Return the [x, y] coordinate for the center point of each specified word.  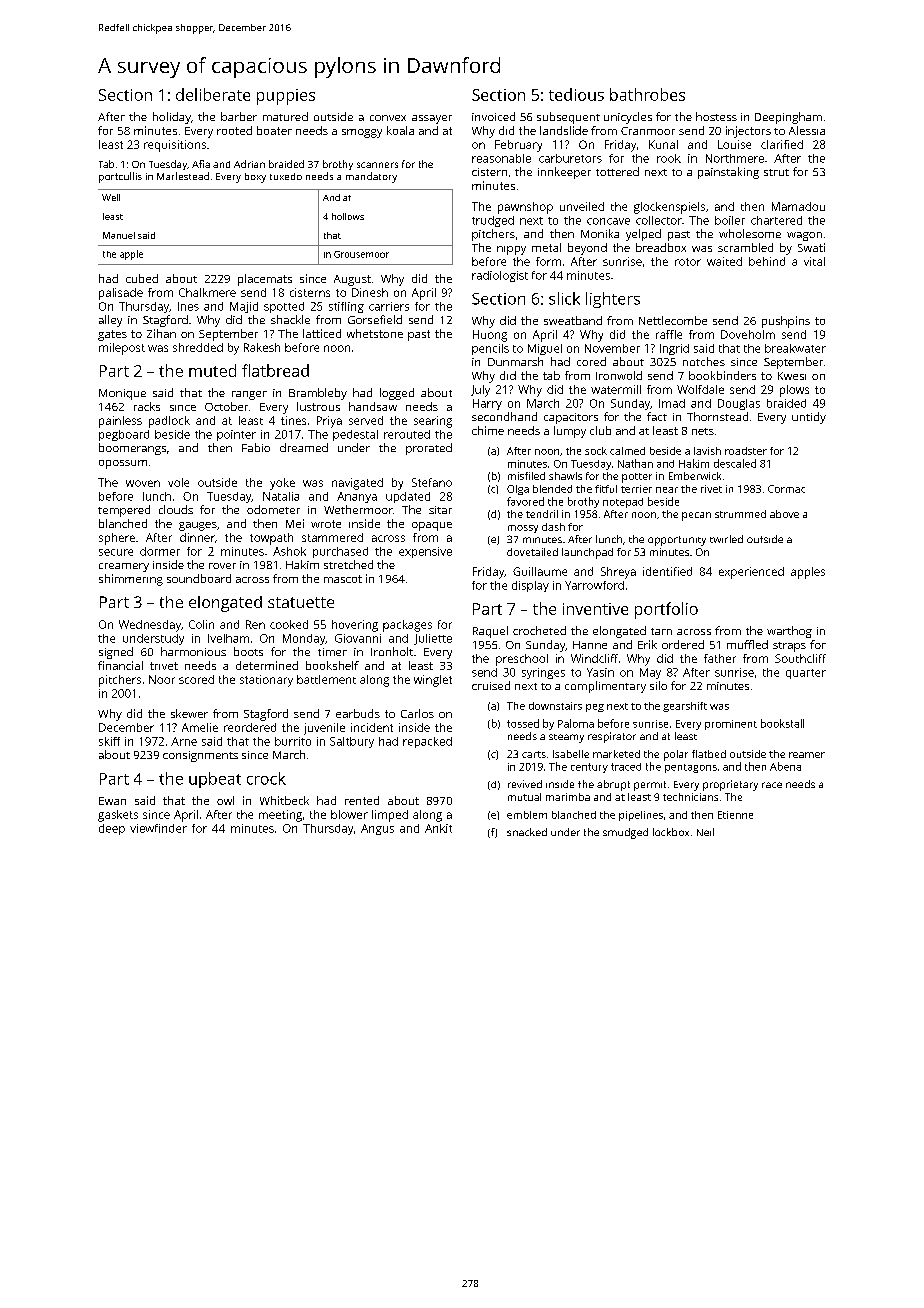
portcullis [120, 177]
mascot [343, 579]
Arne [184, 741]
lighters [613, 300]
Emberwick [695, 476]
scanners [377, 165]
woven [143, 483]
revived [525, 784]
